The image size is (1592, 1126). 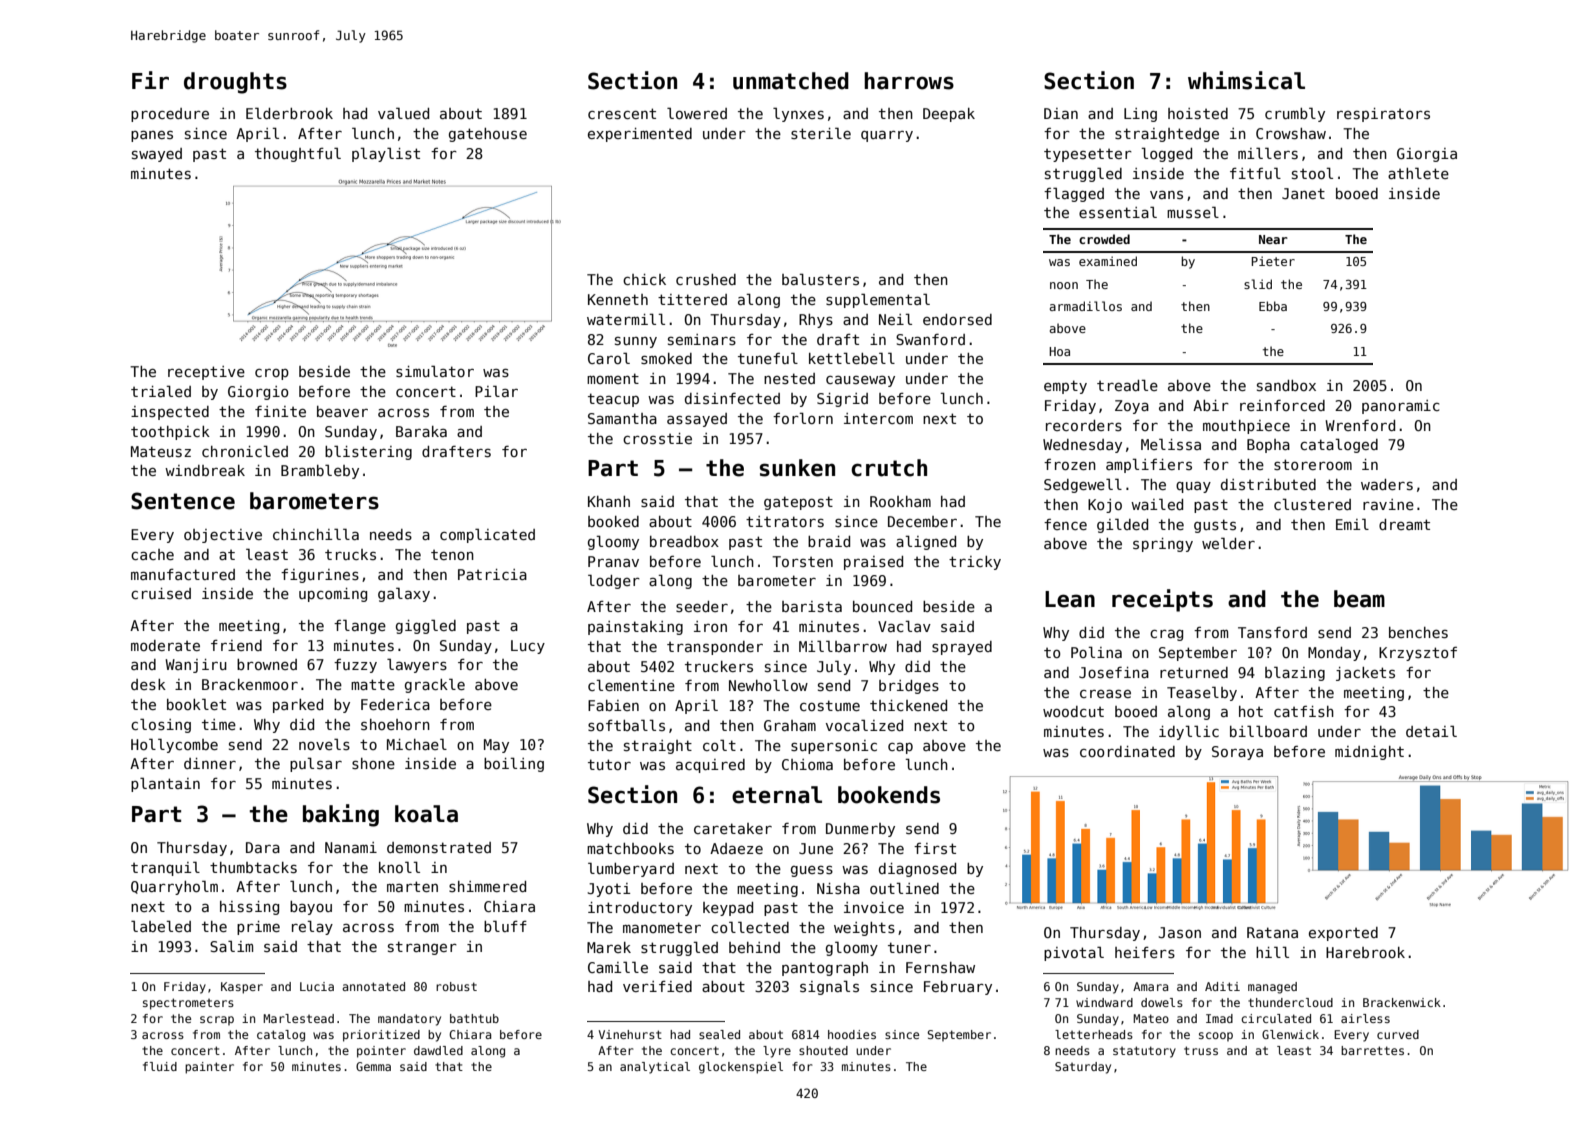 What do you see at coordinates (1246, 80) in the screenshot?
I see `whimsical` at bounding box center [1246, 80].
